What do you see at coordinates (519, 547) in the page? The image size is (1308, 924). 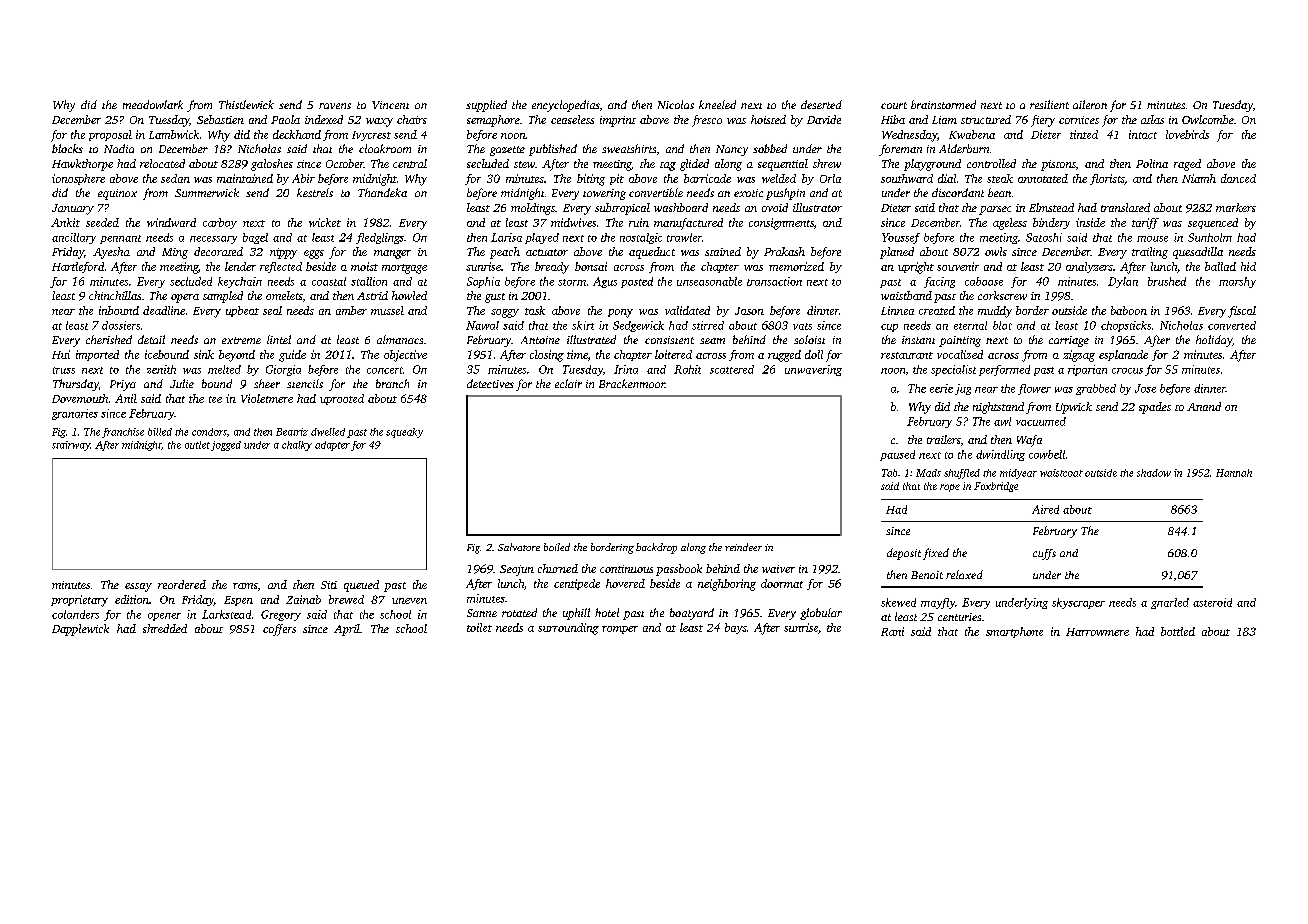 I see `Salvatore` at bounding box center [519, 547].
